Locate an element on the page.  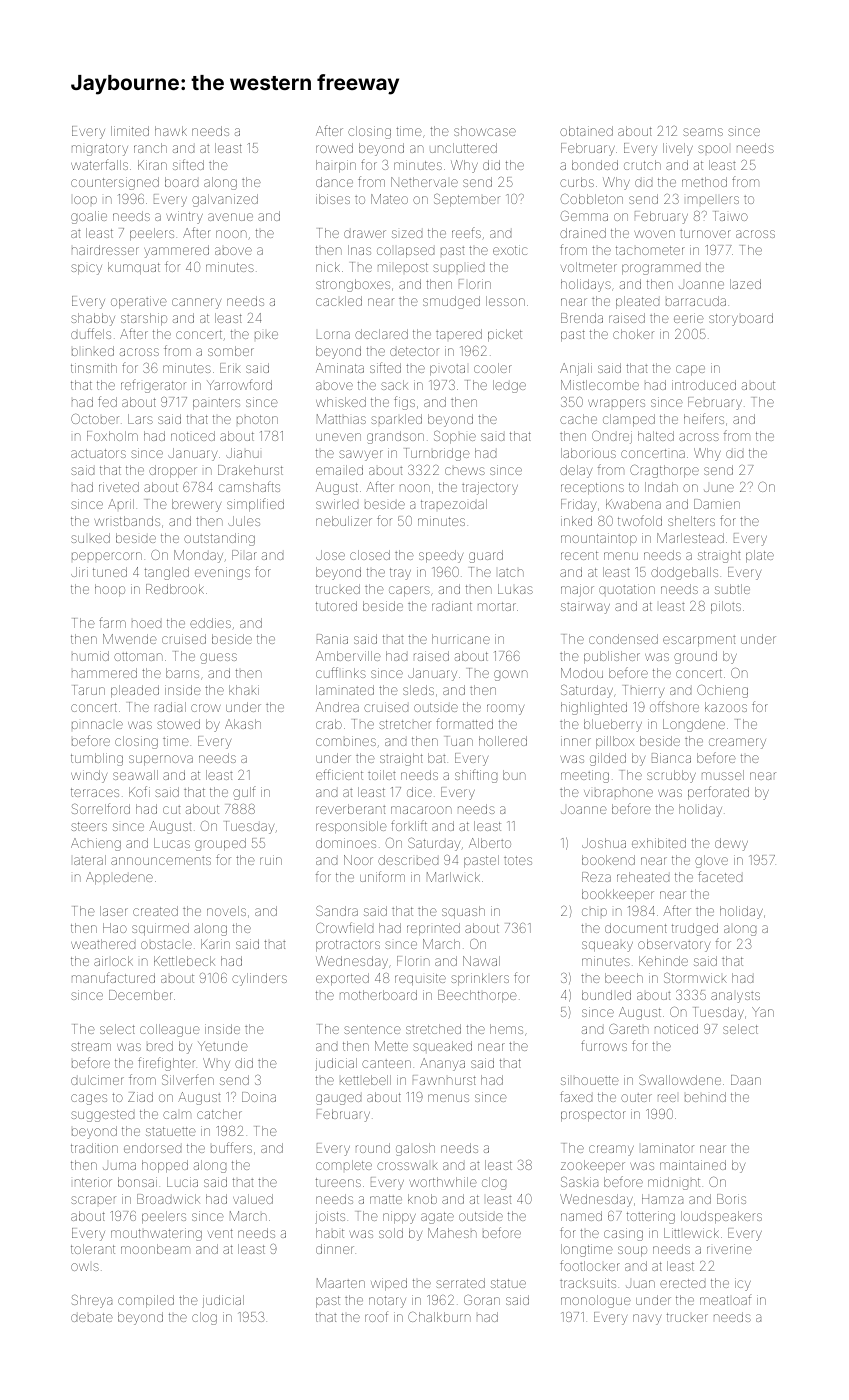
limited is located at coordinates (130, 131).
